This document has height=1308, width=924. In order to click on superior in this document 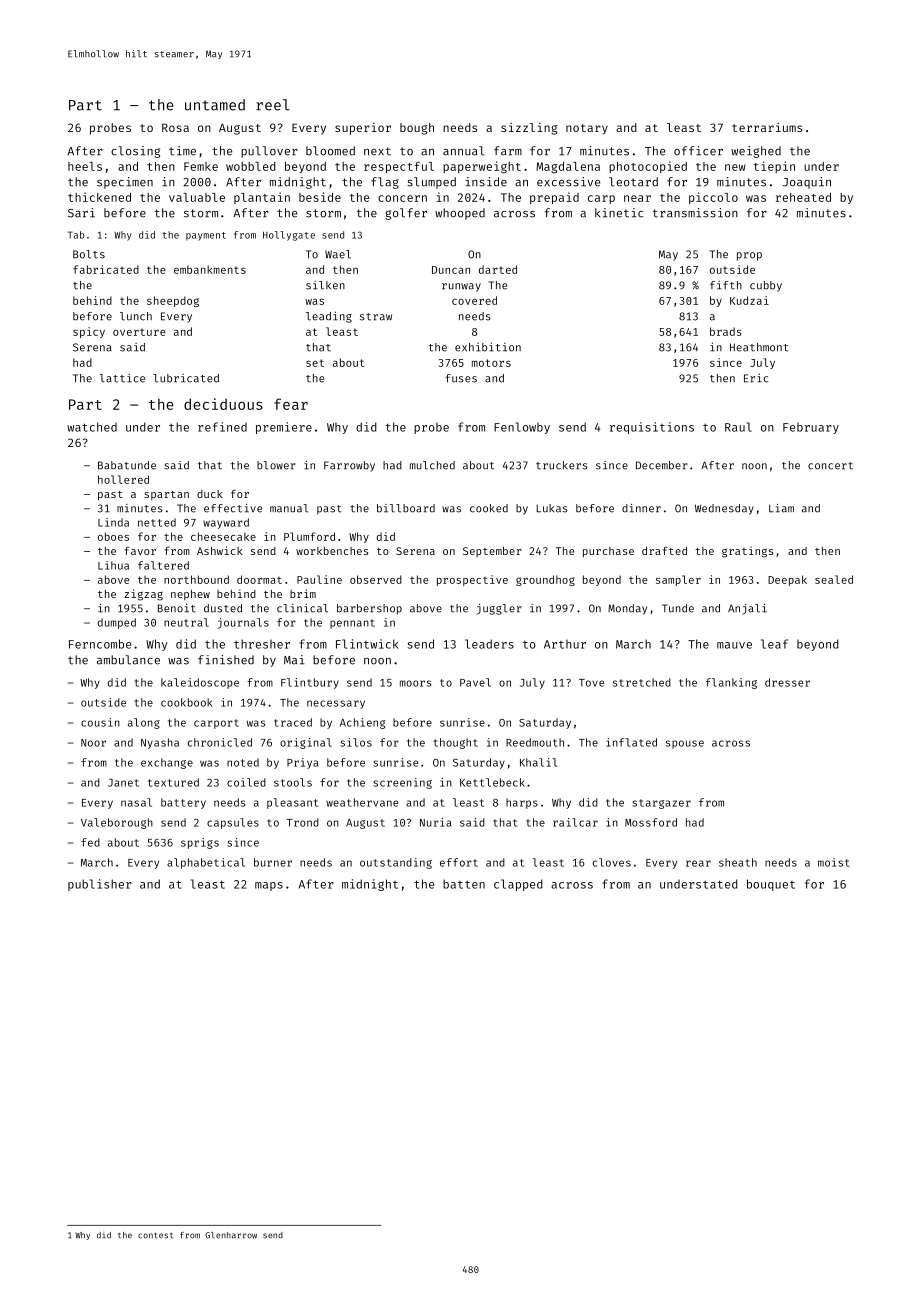, I will do `click(363, 129)`.
